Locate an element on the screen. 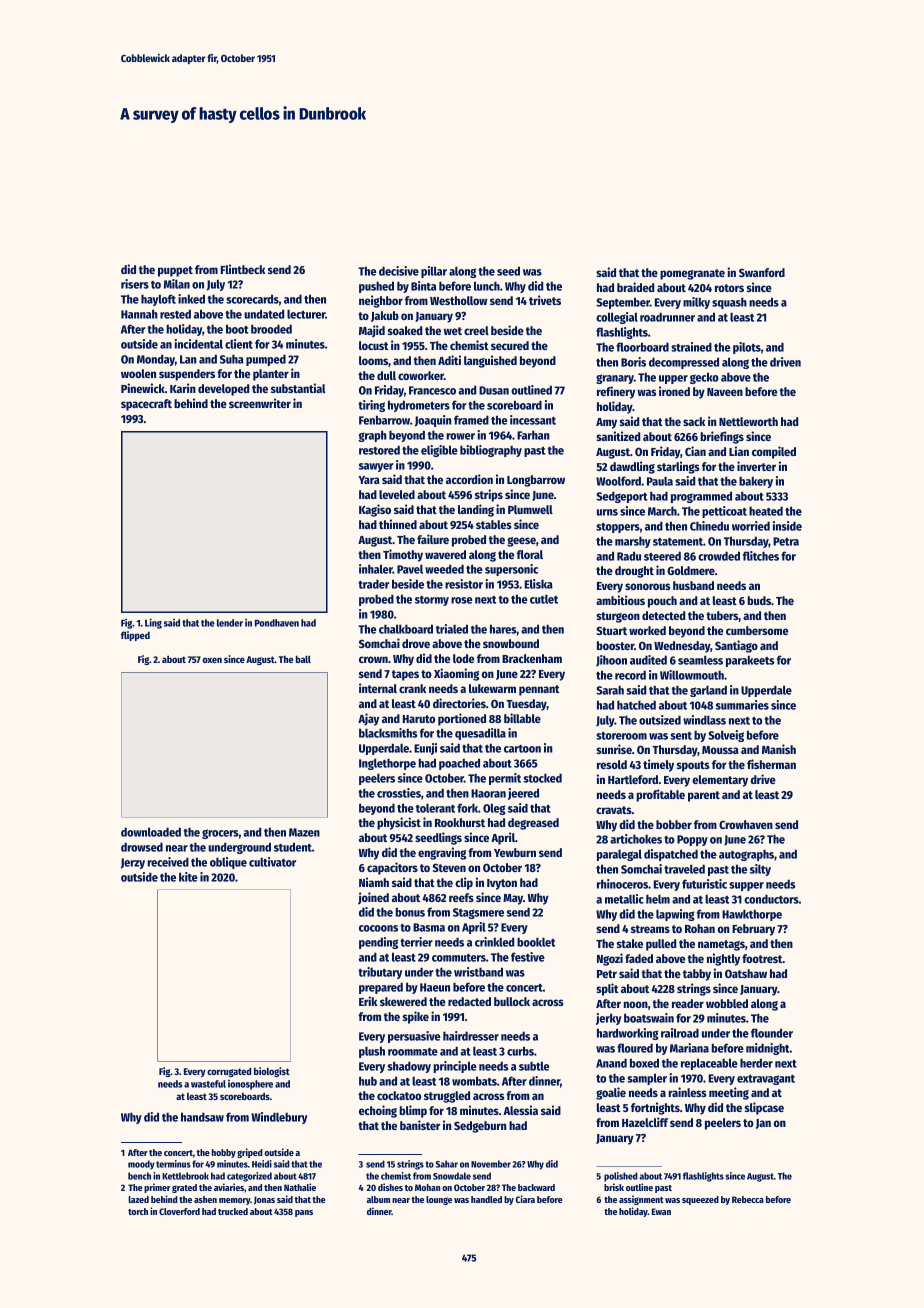 The height and width of the screenshot is (1308, 924). reefs is located at coordinates (461, 897).
